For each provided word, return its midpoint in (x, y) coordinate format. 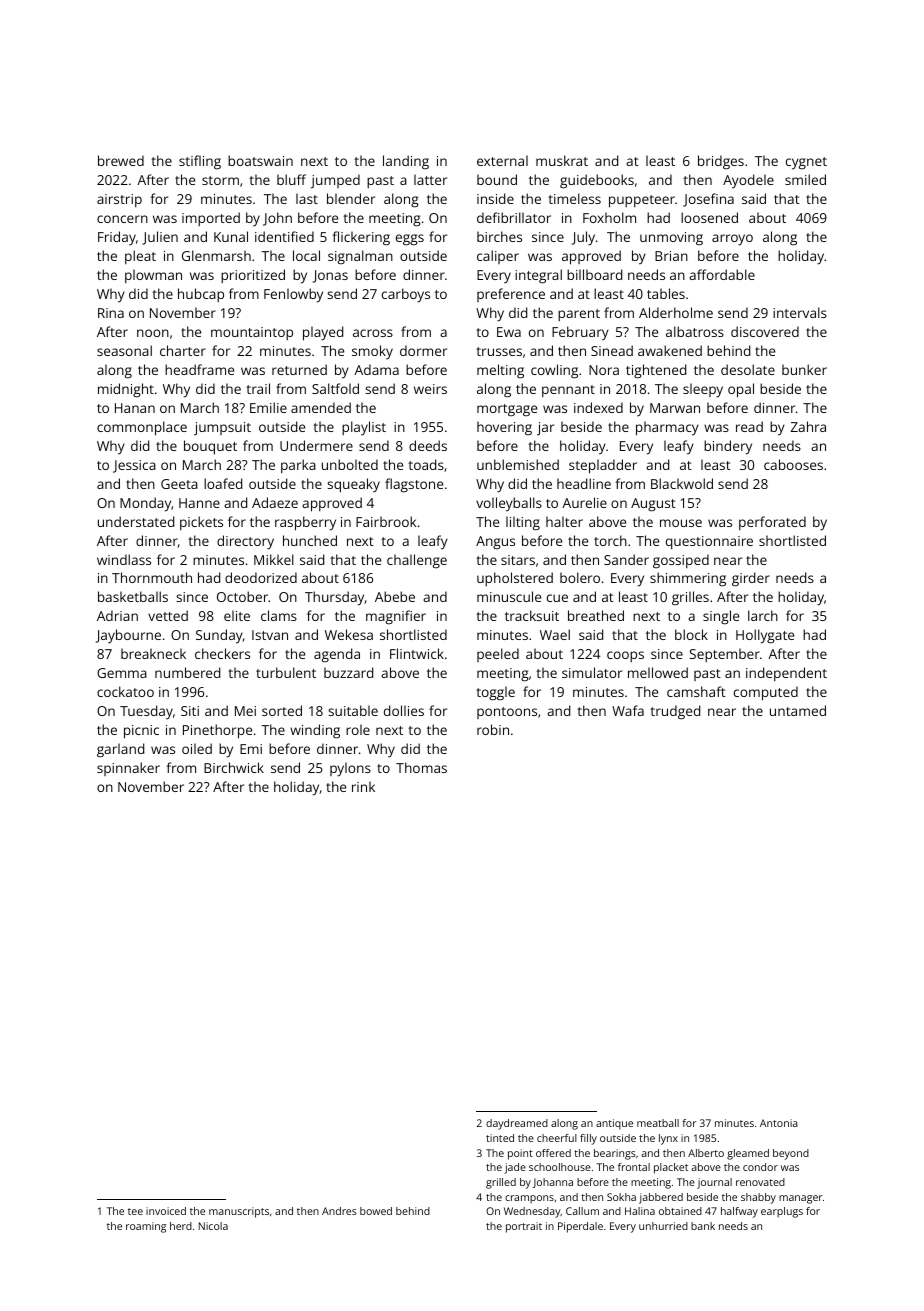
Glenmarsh (216, 255)
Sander (626, 559)
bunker (804, 369)
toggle (495, 693)
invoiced (166, 1211)
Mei (245, 711)
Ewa (509, 332)
